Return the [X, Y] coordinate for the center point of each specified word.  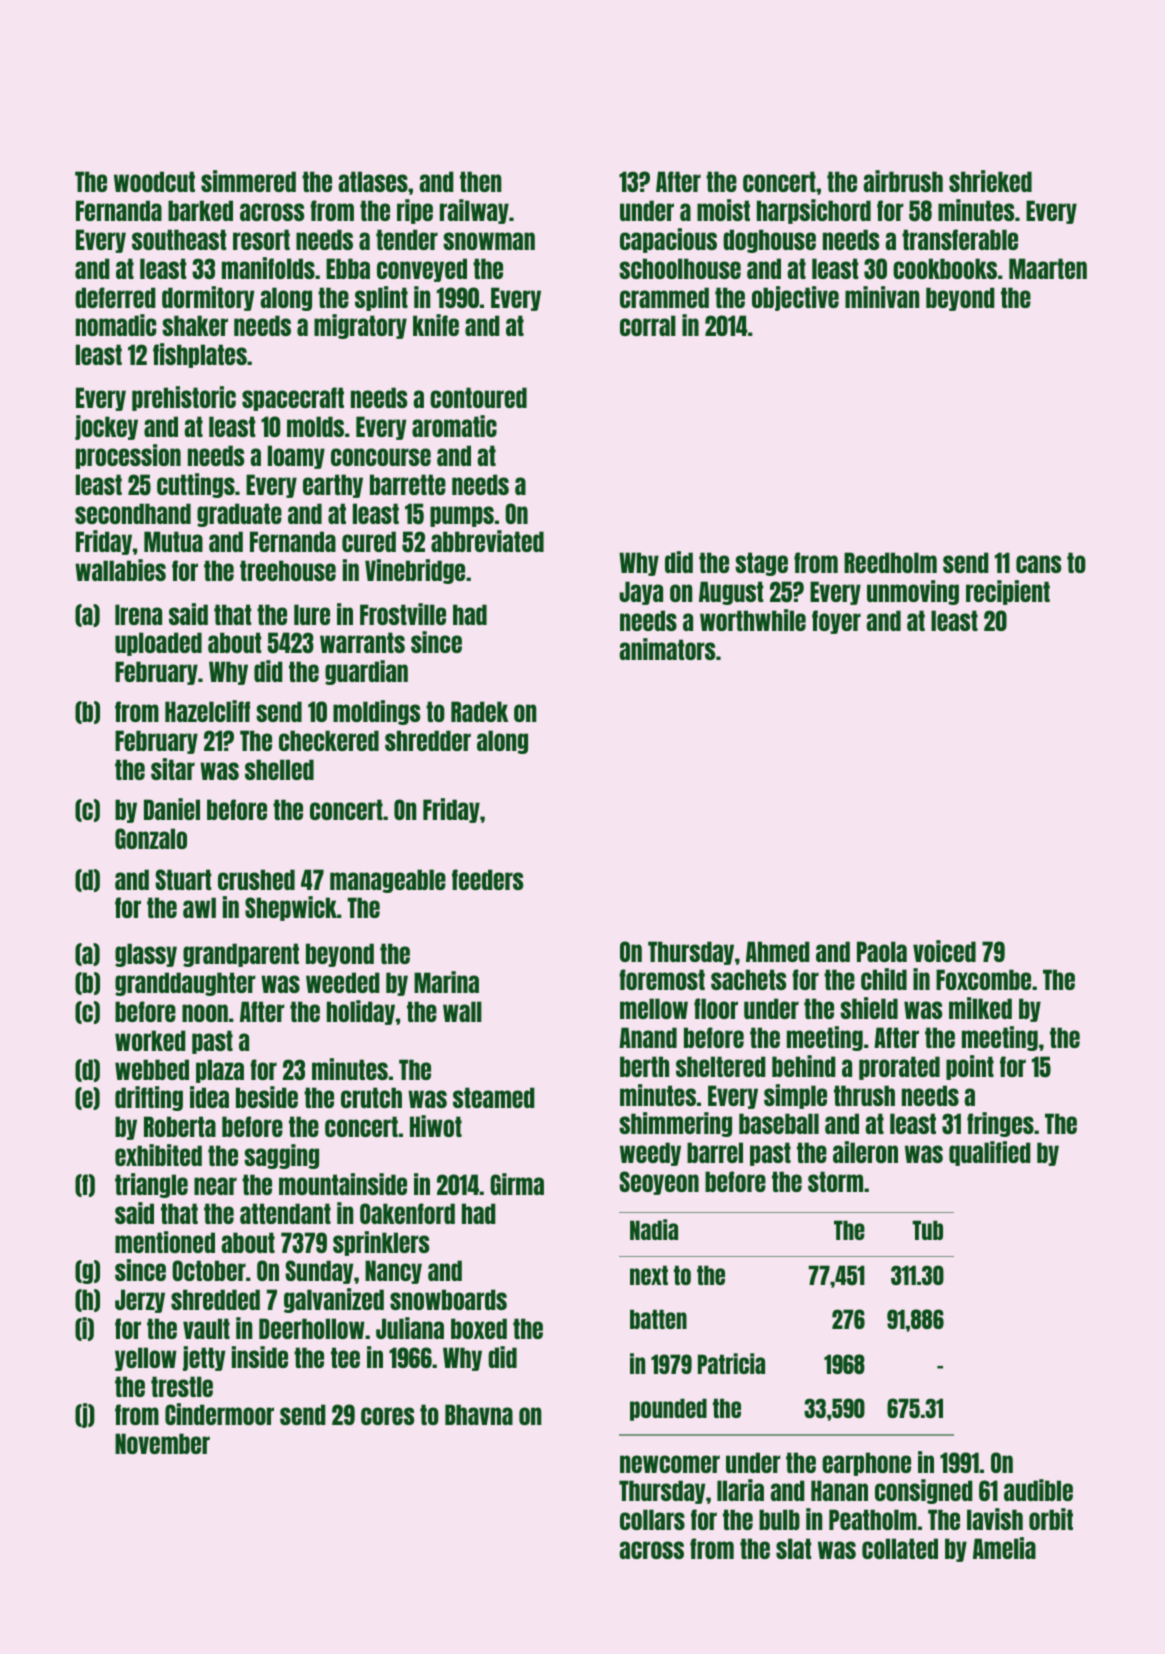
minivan [882, 297]
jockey [106, 427]
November [162, 1443]
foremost [662, 979]
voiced [944, 951]
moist [723, 210]
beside [267, 1097]
